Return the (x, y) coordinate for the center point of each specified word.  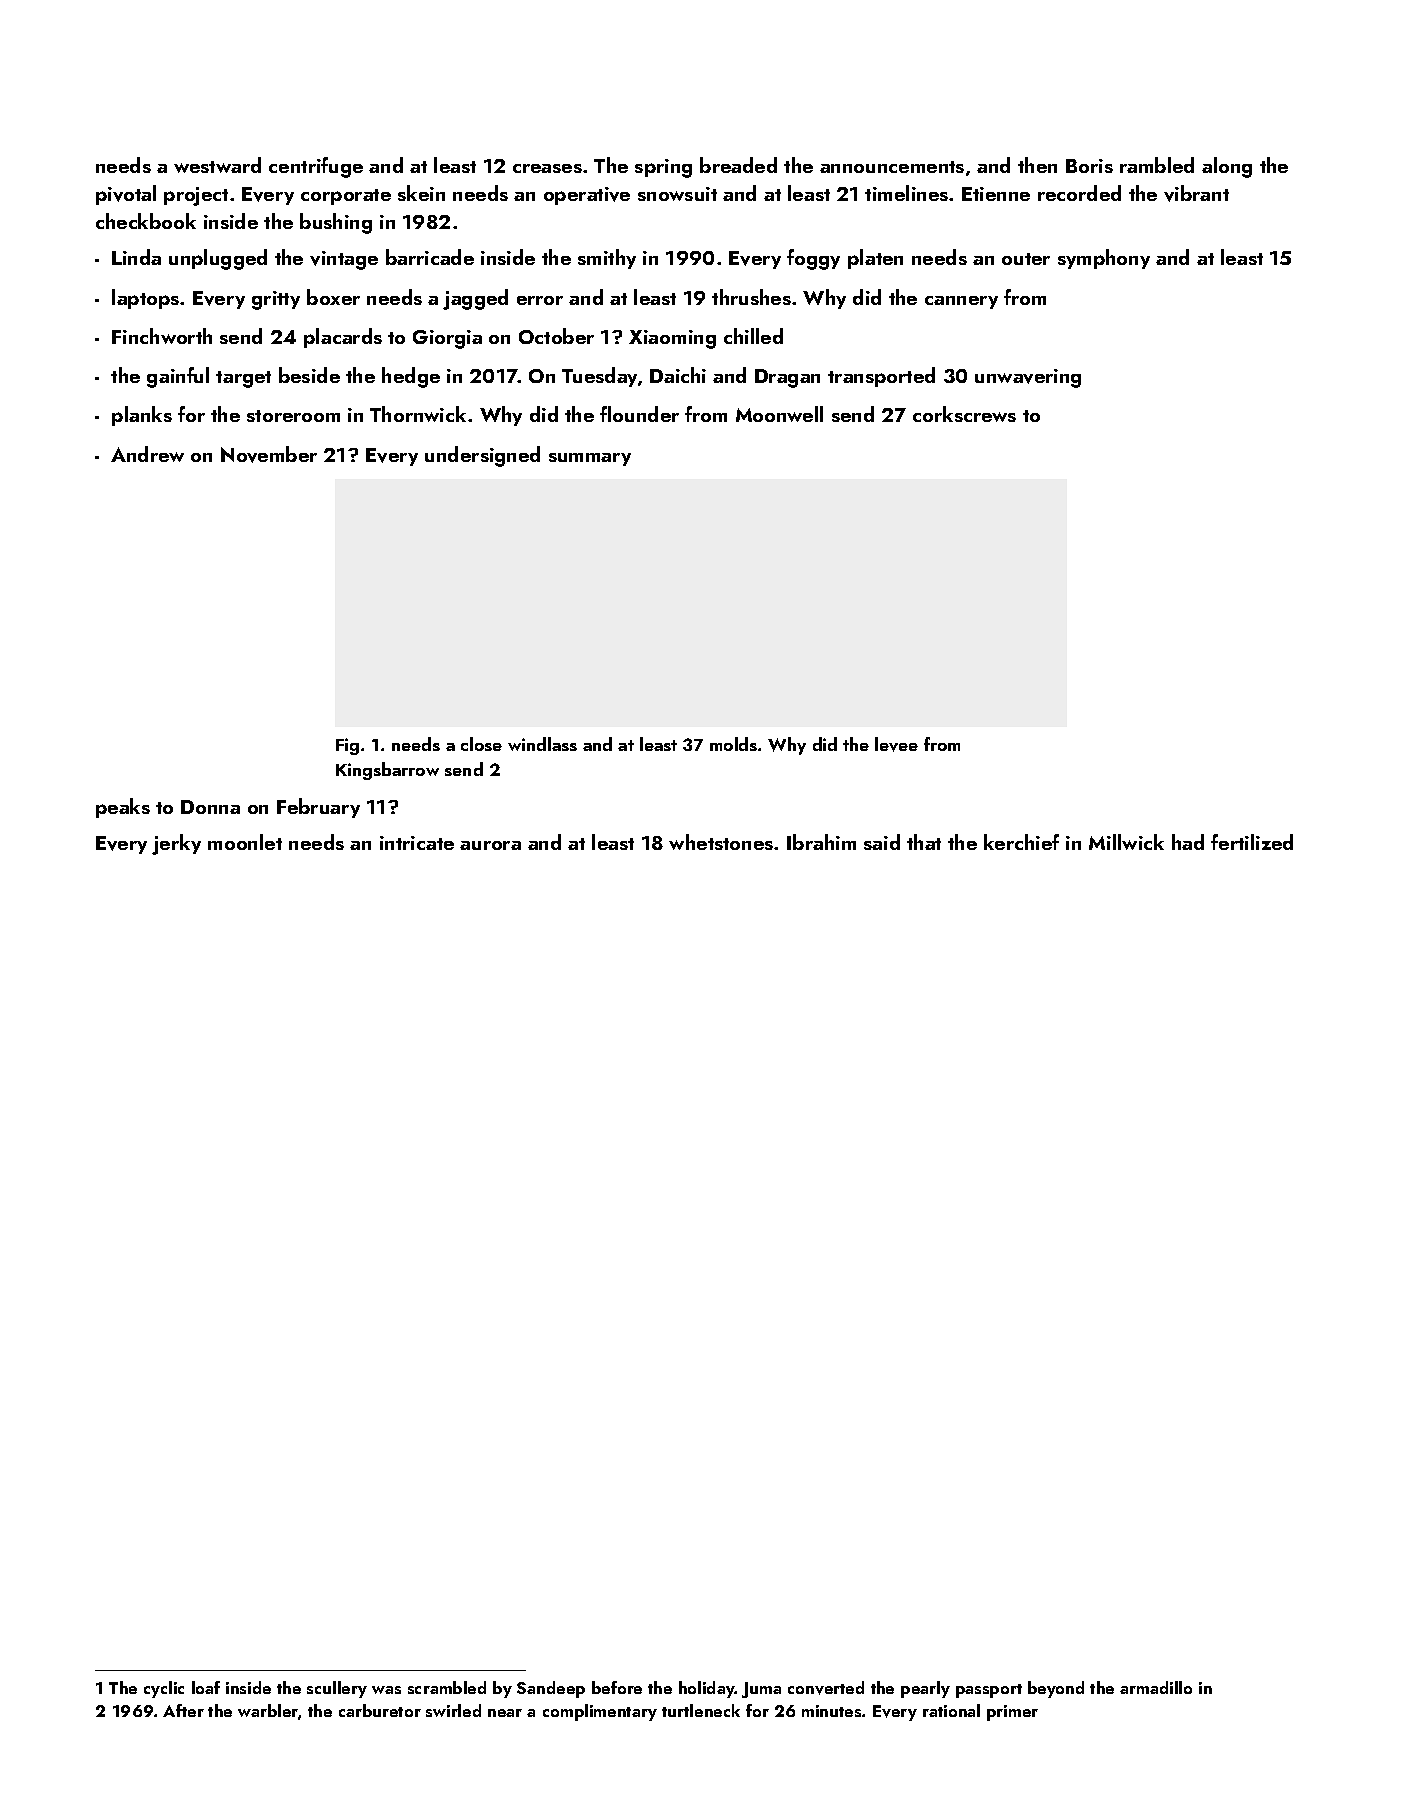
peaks (123, 808)
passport (989, 1691)
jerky (176, 844)
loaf (206, 1687)
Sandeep (551, 1689)
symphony (1104, 259)
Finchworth (162, 336)
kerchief (1021, 842)
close (481, 744)
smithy (607, 259)
